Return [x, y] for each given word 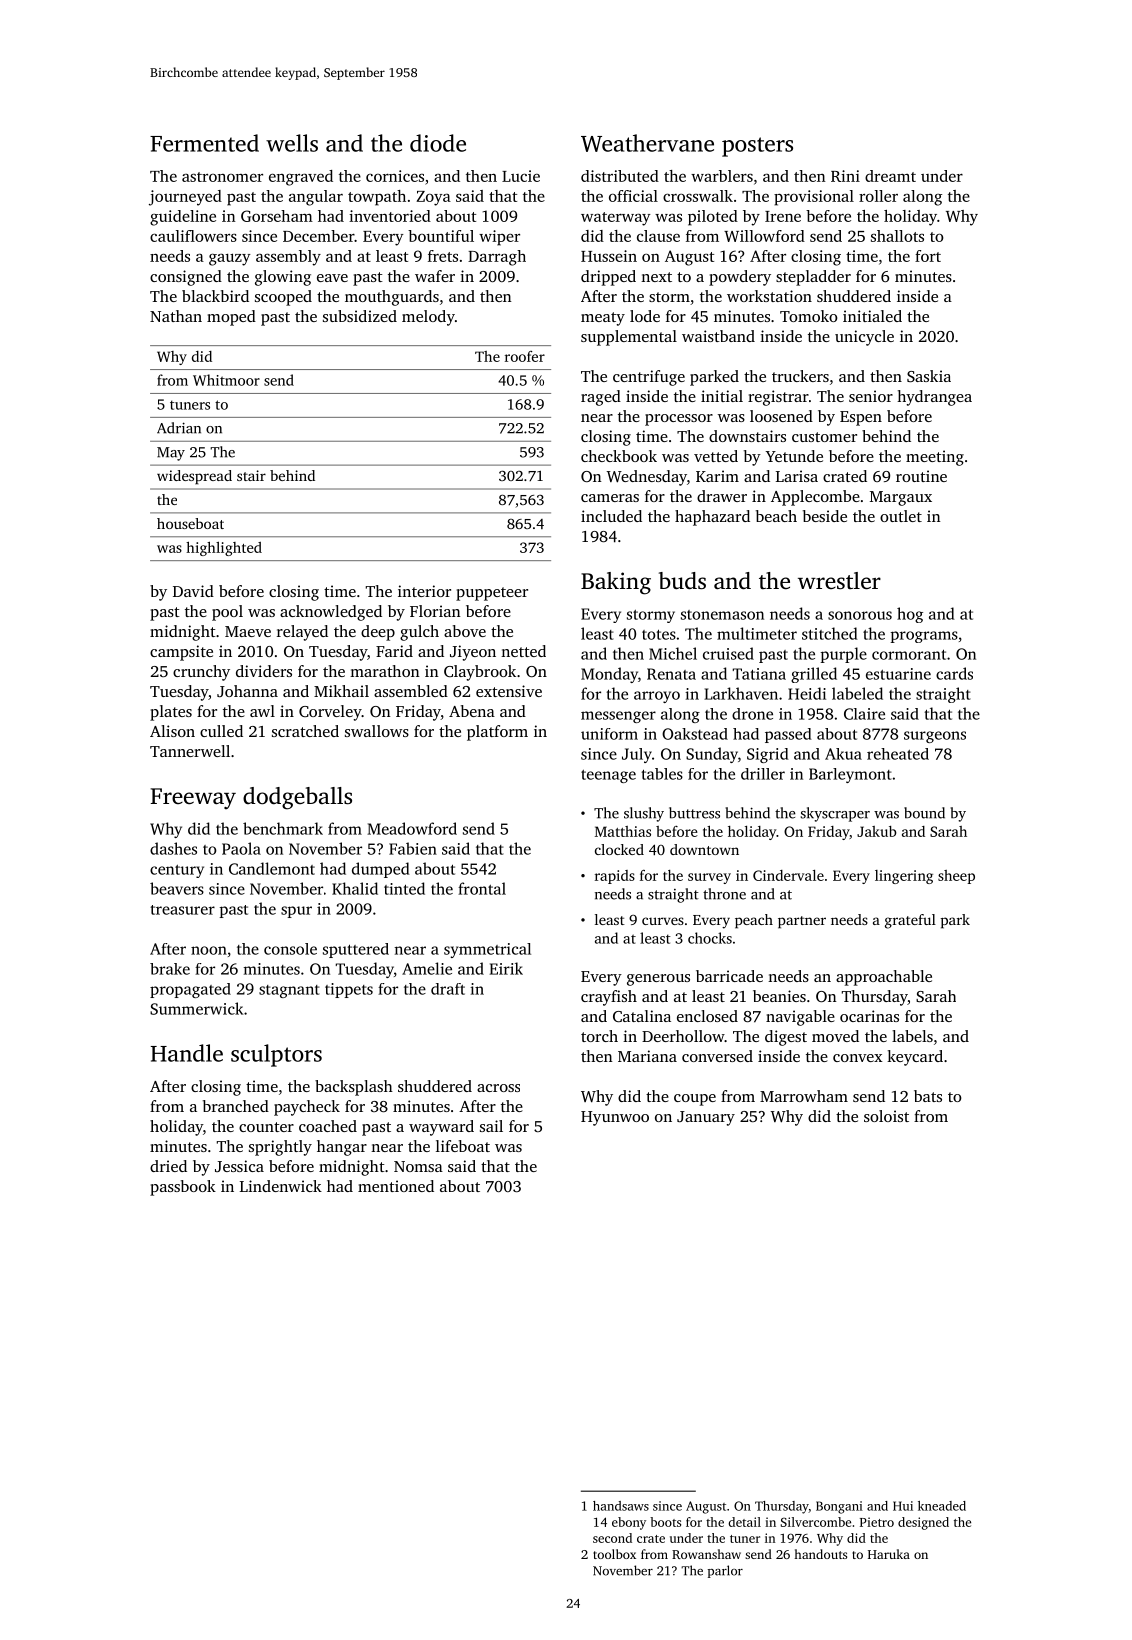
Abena [472, 711]
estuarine [898, 674]
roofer [525, 356]
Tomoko [809, 316]
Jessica [239, 1166]
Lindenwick [281, 1186]
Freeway [193, 798]
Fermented [204, 143]
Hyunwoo [615, 1118]
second [612, 1538]
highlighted [224, 548]
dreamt [890, 176]
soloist [886, 1116]
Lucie [521, 176]
